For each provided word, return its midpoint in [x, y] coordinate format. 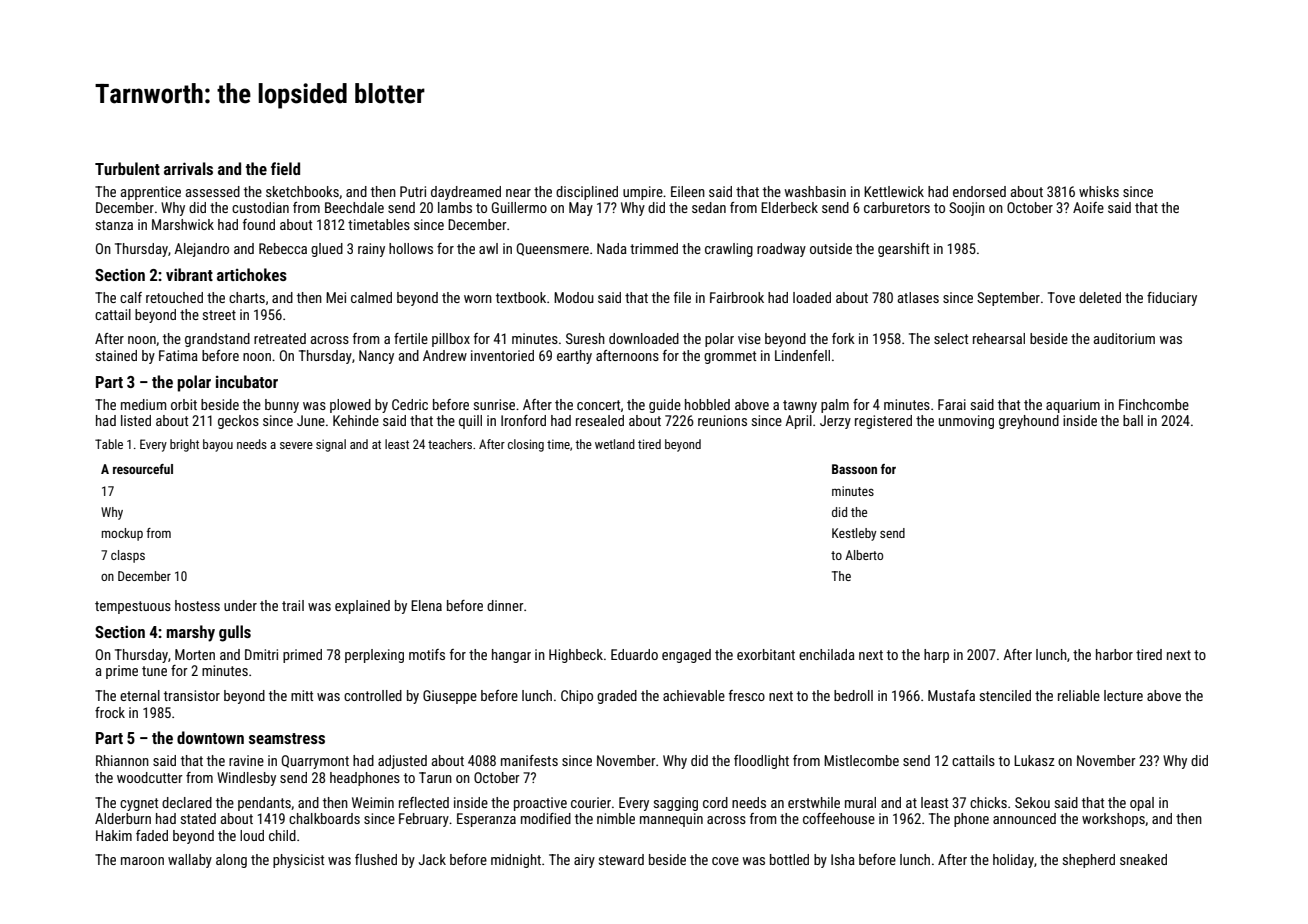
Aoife [1088, 207]
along [231, 861]
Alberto [864, 555]
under [240, 605]
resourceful [143, 469]
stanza [114, 225]
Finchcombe [1154, 404]
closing [526, 445]
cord [715, 802]
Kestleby [854, 534]
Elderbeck [789, 207]
